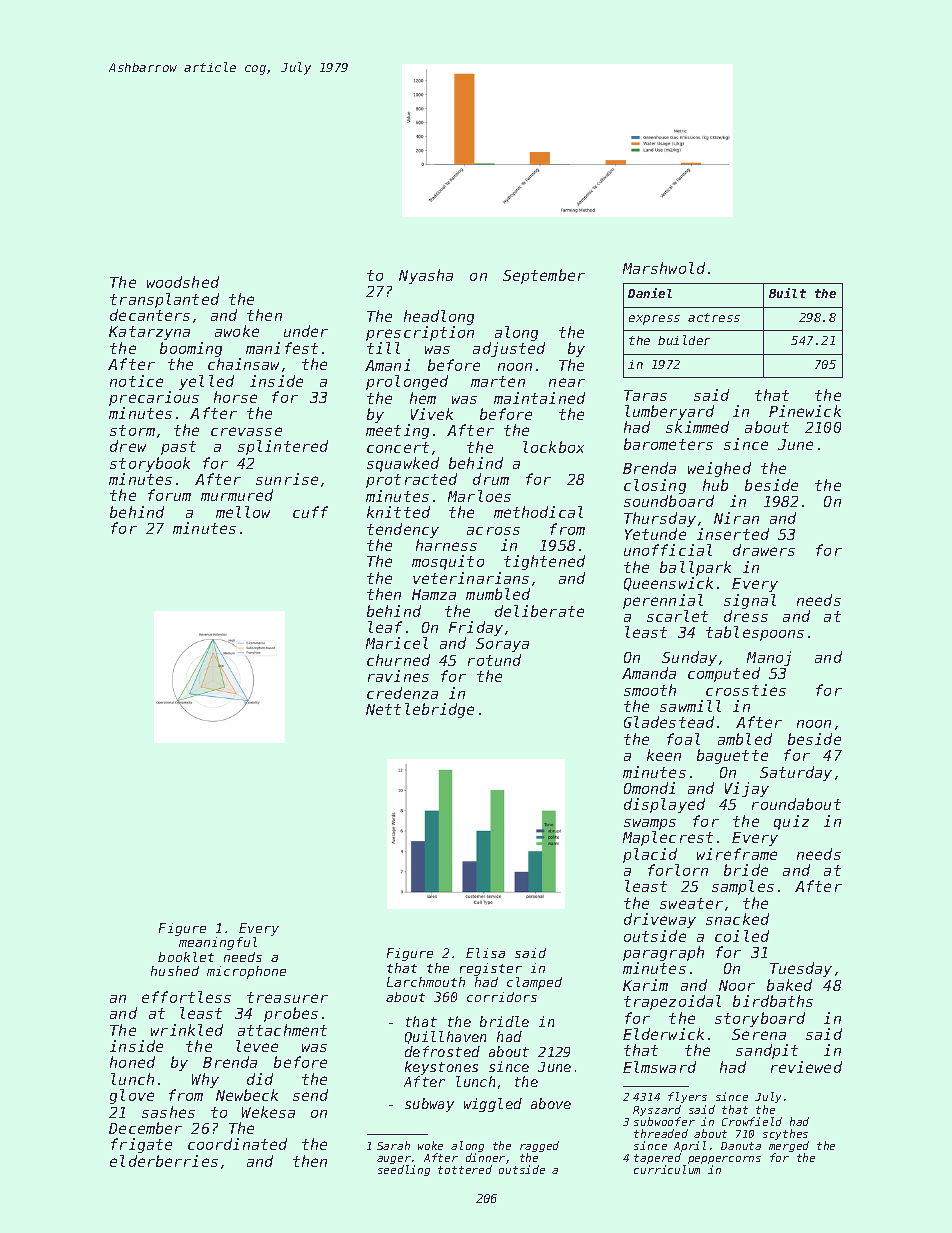  What do you see at coordinates (504, 1021) in the page?
I see `bridle` at bounding box center [504, 1021].
